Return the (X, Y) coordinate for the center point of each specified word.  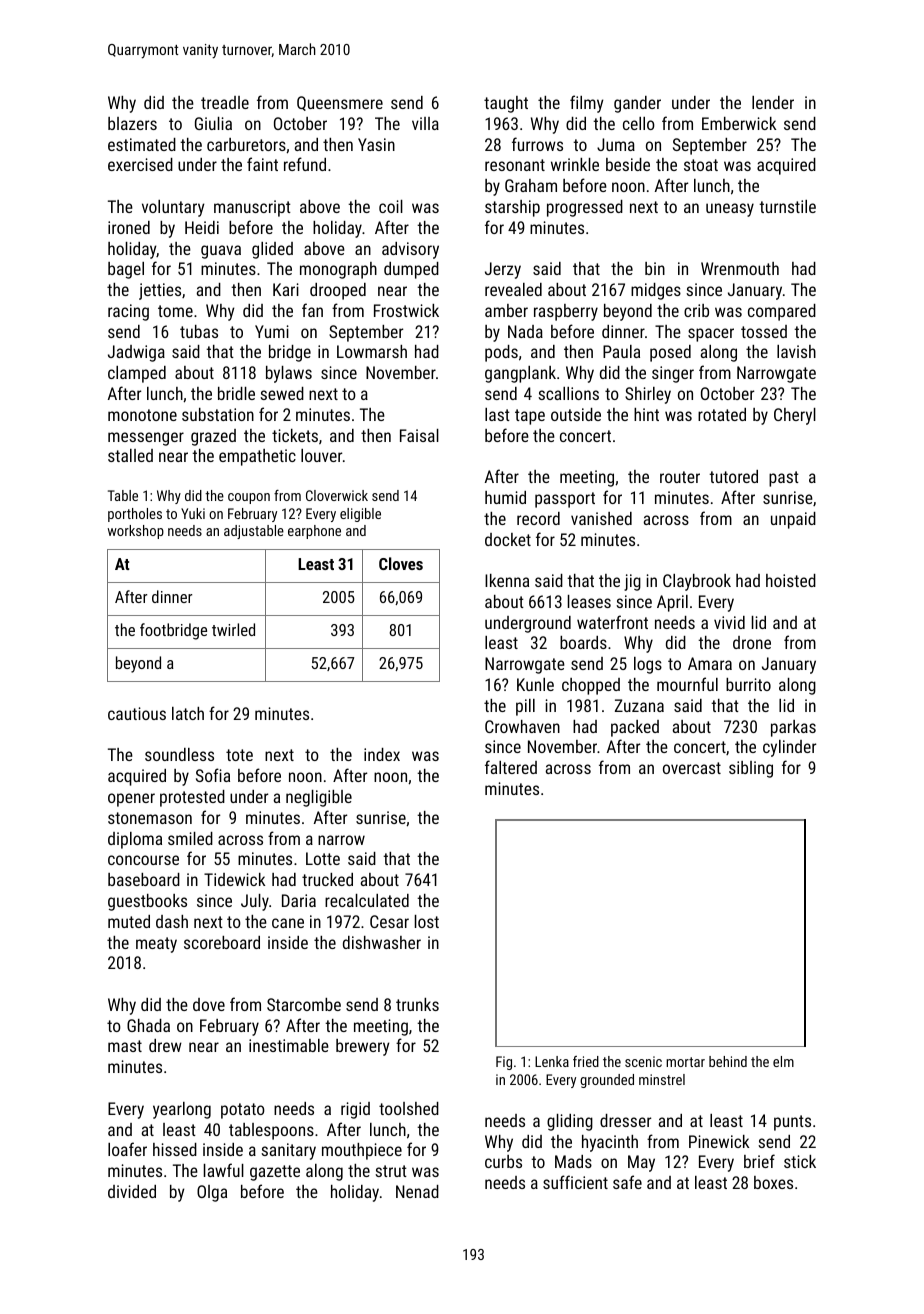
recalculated (367, 900)
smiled (190, 838)
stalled (130, 455)
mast (125, 1046)
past (784, 479)
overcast (692, 768)
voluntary (173, 208)
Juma (616, 144)
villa (425, 123)
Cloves (401, 563)
